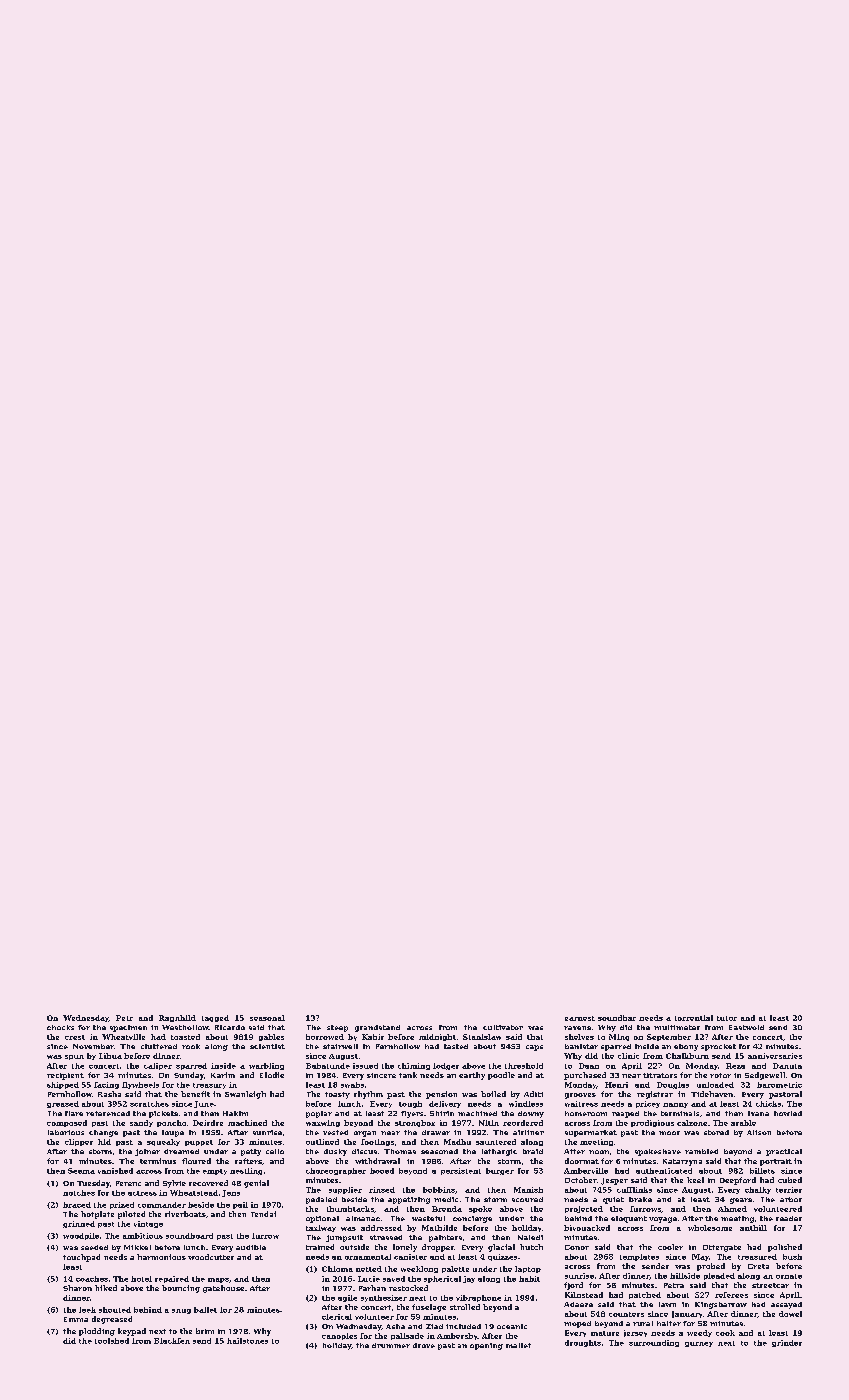 This document has height=1400, width=849. Describe the element at coordinates (694, 1018) in the document. I see `torrential` at that location.
